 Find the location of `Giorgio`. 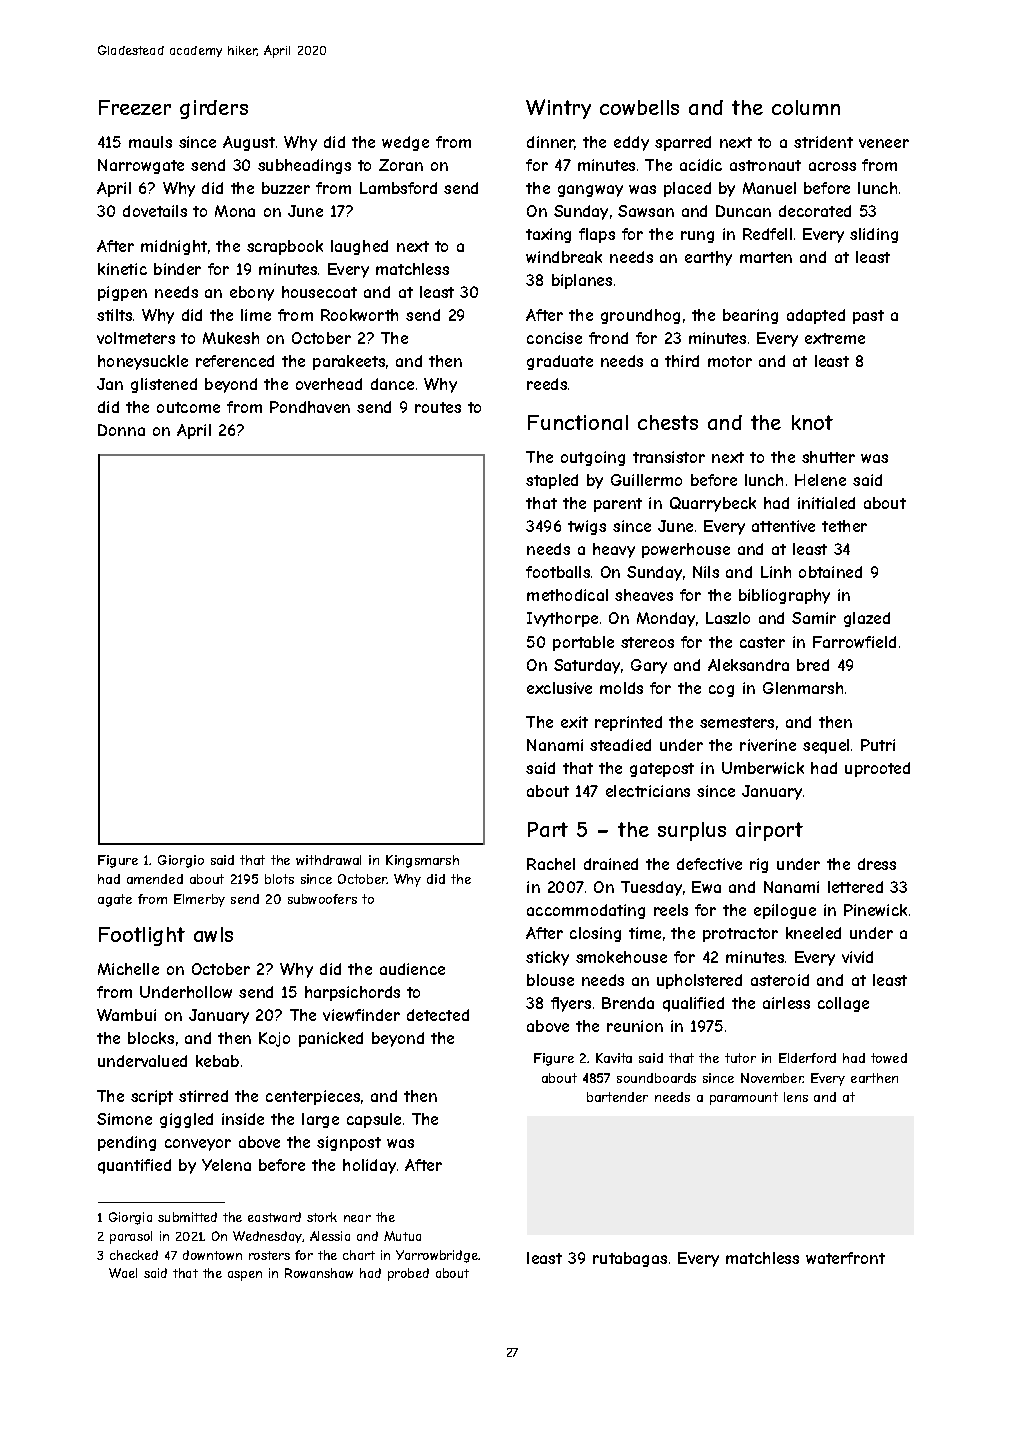

Giorgio is located at coordinates (181, 861).
